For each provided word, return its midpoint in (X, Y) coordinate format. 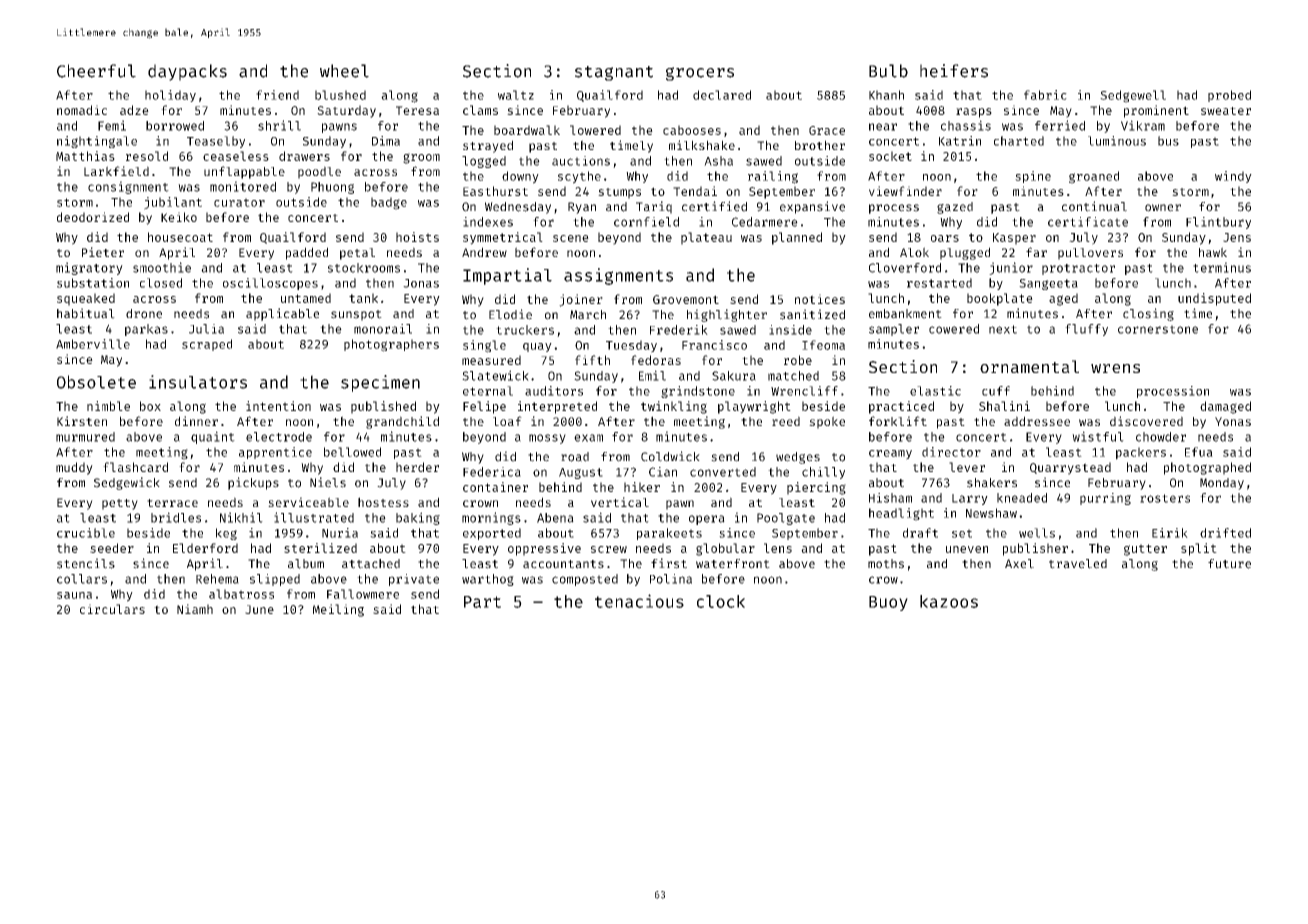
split (1199, 549)
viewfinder (905, 191)
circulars (112, 609)
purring (1105, 499)
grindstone (698, 392)
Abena (555, 518)
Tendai (695, 191)
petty (120, 504)
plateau (706, 238)
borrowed (175, 126)
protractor (1078, 269)
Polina (671, 579)
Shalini (1004, 406)
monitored (243, 186)
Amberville (93, 344)
